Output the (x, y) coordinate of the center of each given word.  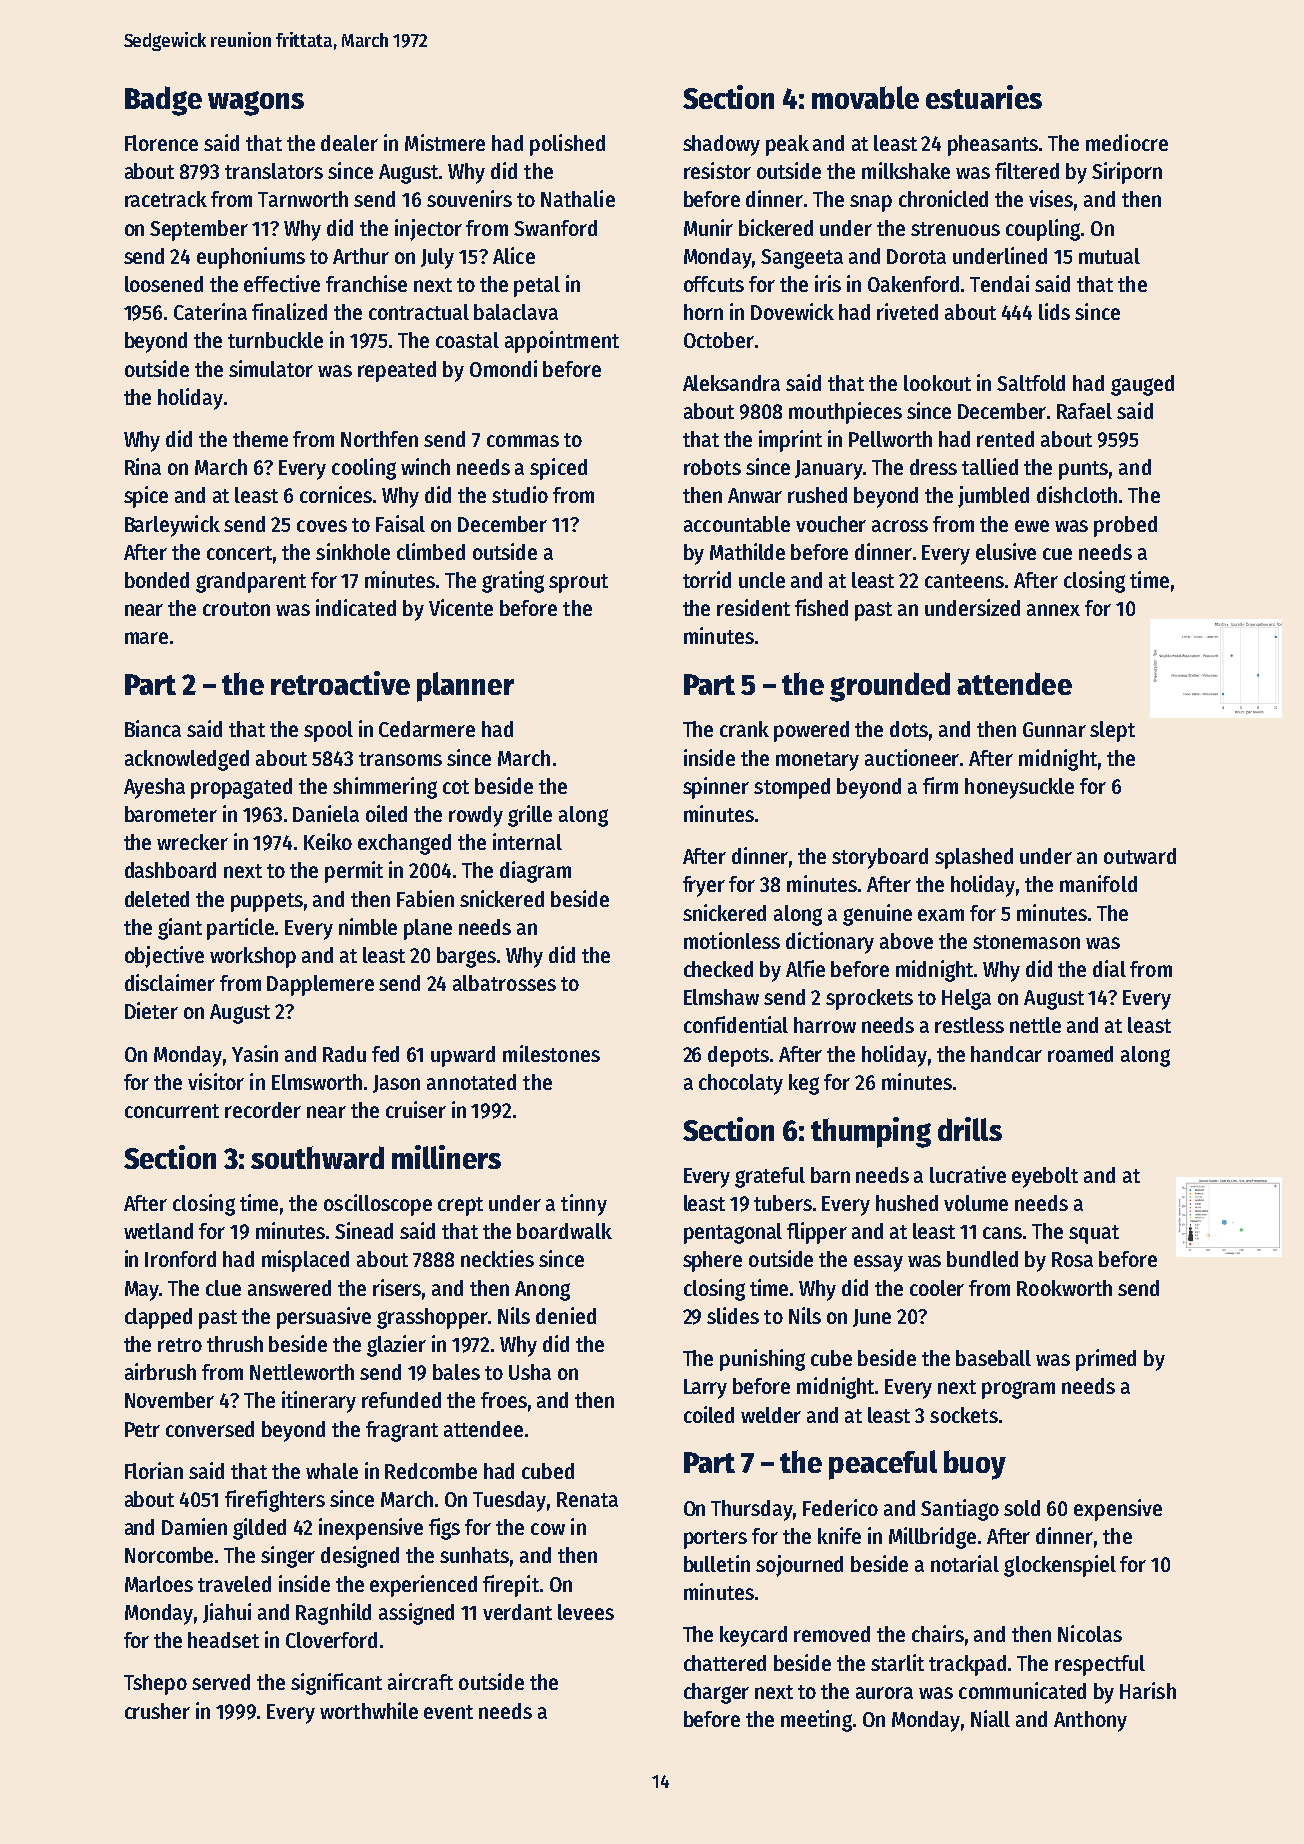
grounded (890, 687)
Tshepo (155, 1684)
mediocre (1127, 142)
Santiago (960, 1510)
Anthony (1090, 1721)
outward (1140, 856)
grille (530, 816)
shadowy (721, 145)
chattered (725, 1663)
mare (146, 638)
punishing (762, 1360)
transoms (400, 759)
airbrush (160, 1371)
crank (744, 729)
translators (274, 171)
